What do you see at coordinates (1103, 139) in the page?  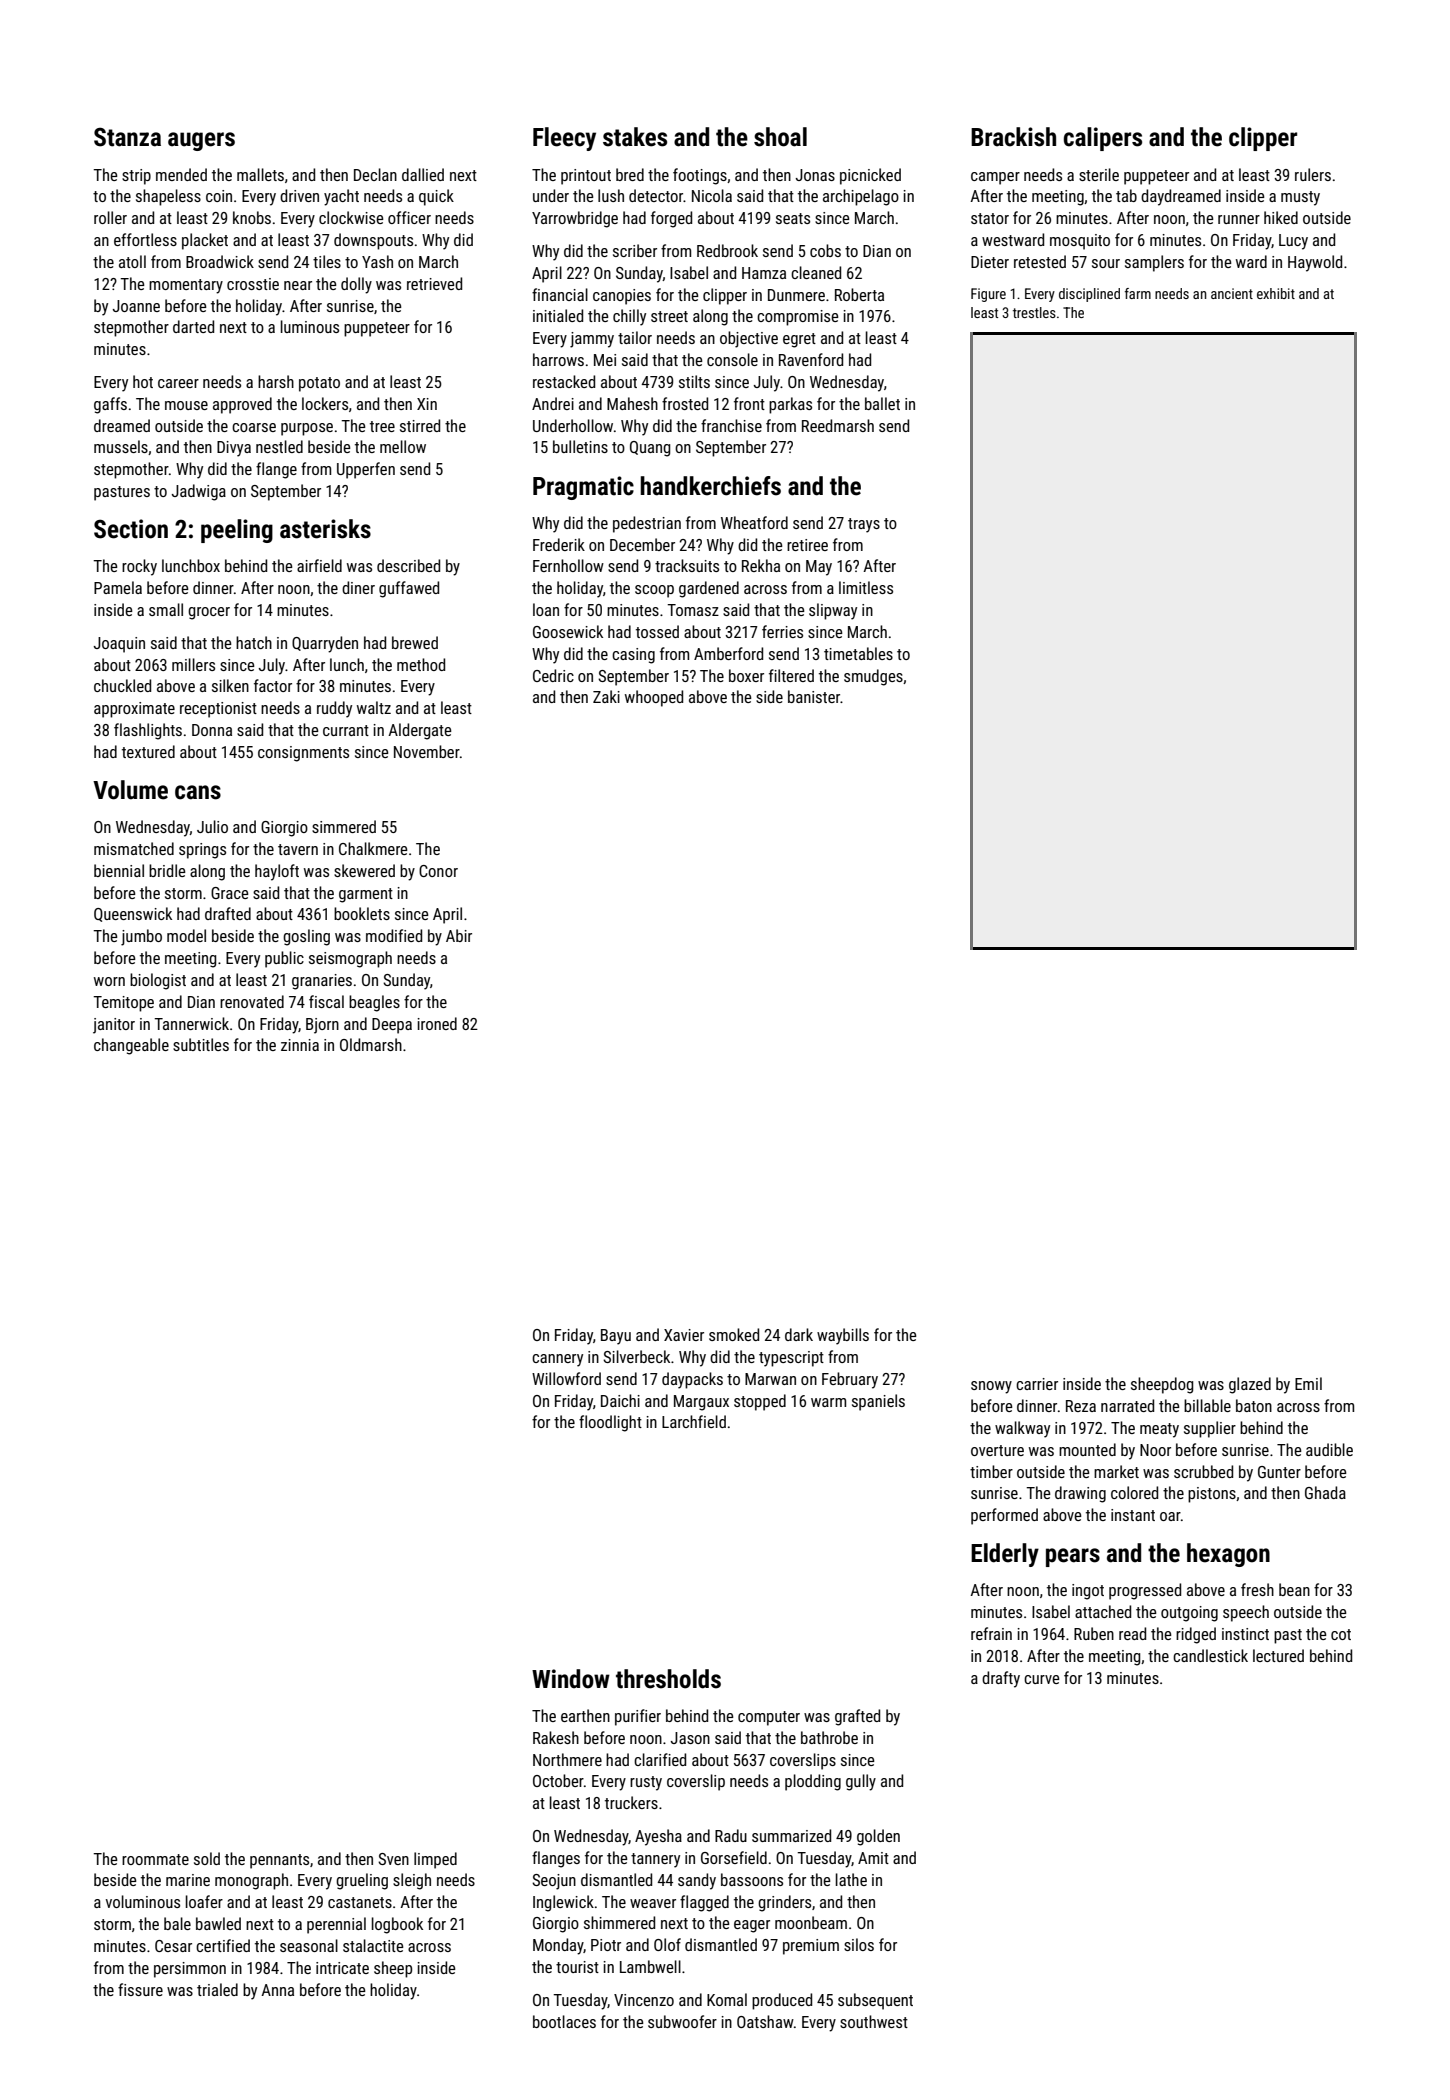 I see `calipers` at bounding box center [1103, 139].
